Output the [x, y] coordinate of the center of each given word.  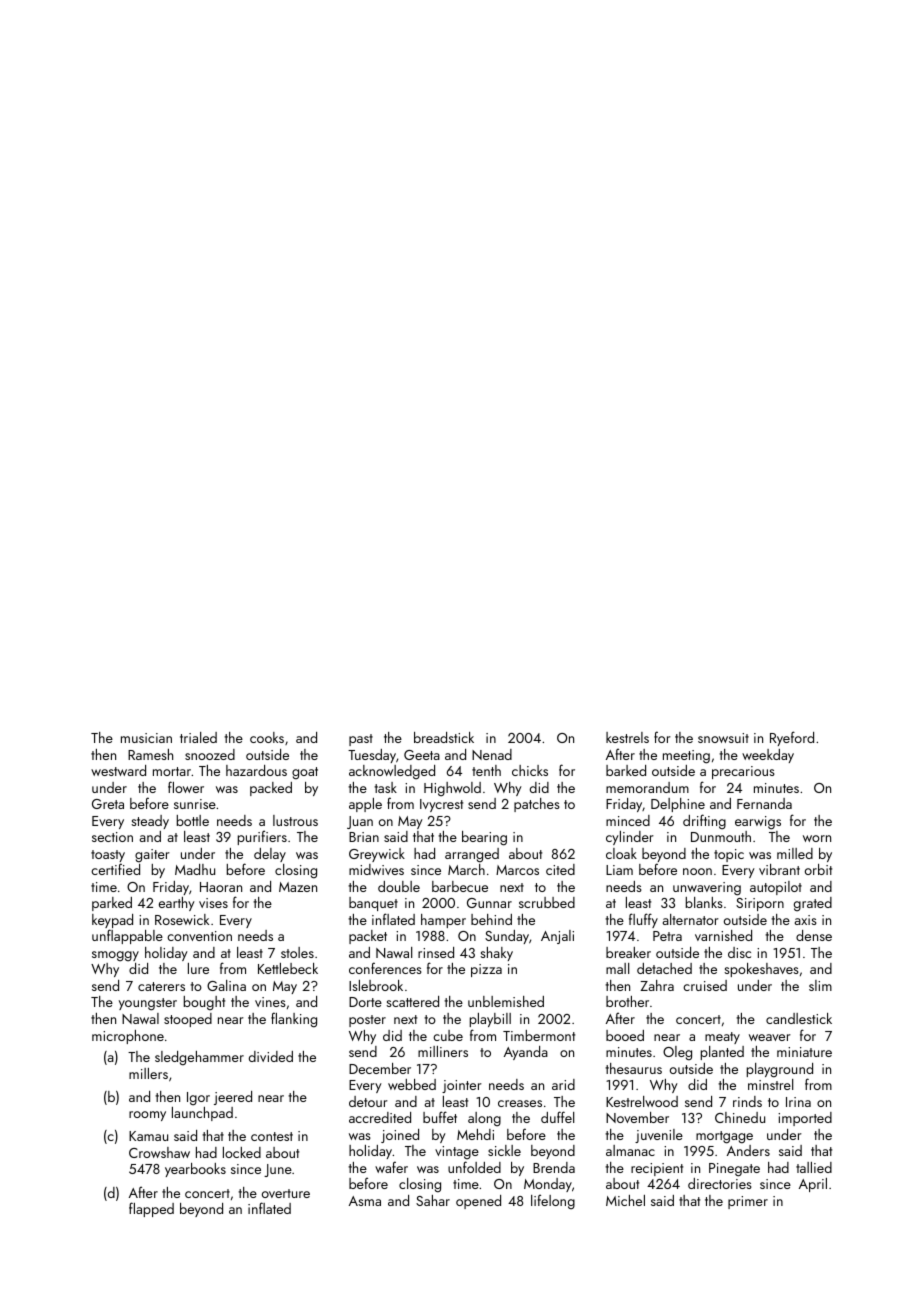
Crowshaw [159, 1152]
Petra [667, 936]
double [399, 886]
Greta [108, 804]
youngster [148, 1004]
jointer [462, 1086]
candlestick [799, 1018]
